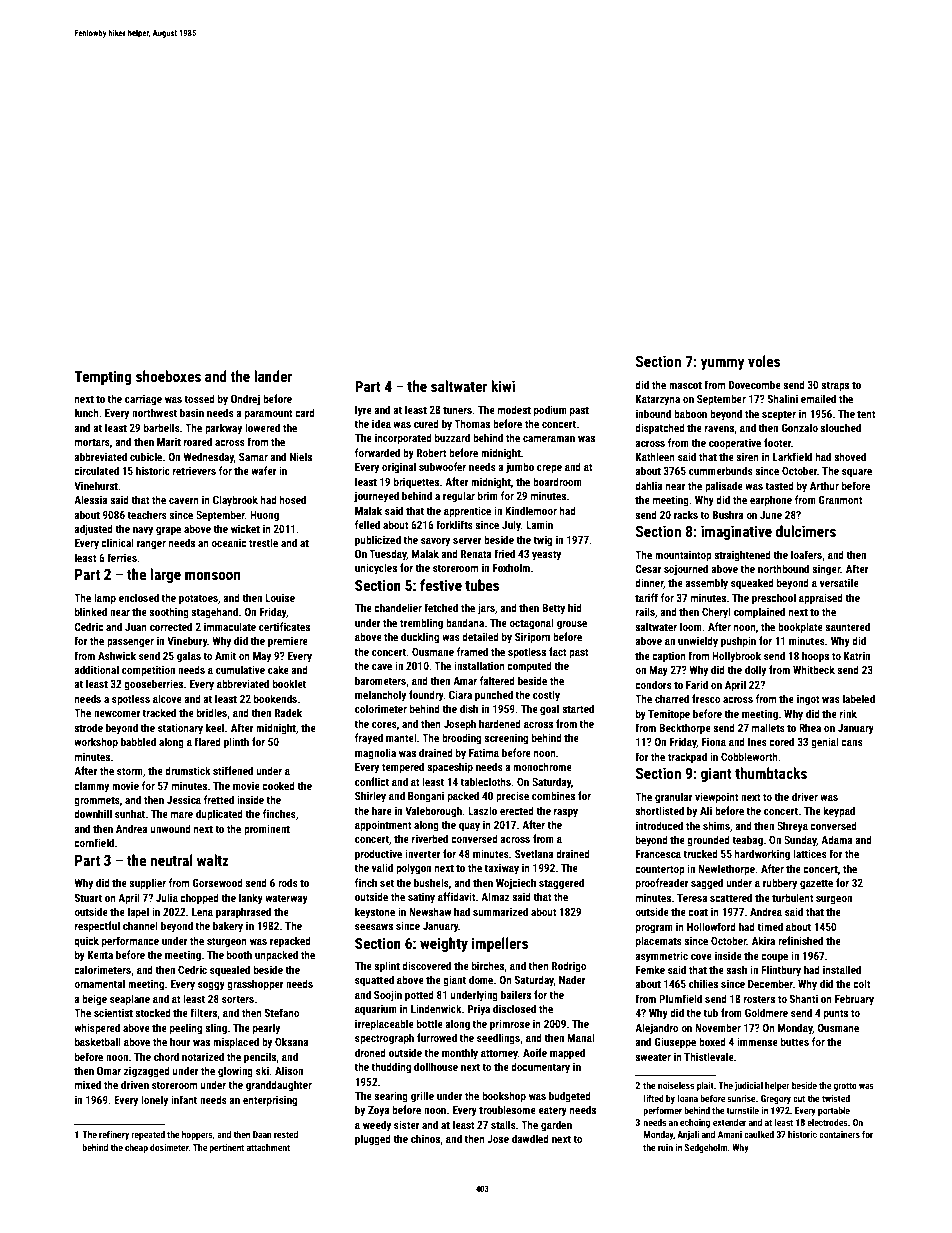 The width and height of the screenshot is (952, 1233). I want to click on lyre, so click(363, 410).
